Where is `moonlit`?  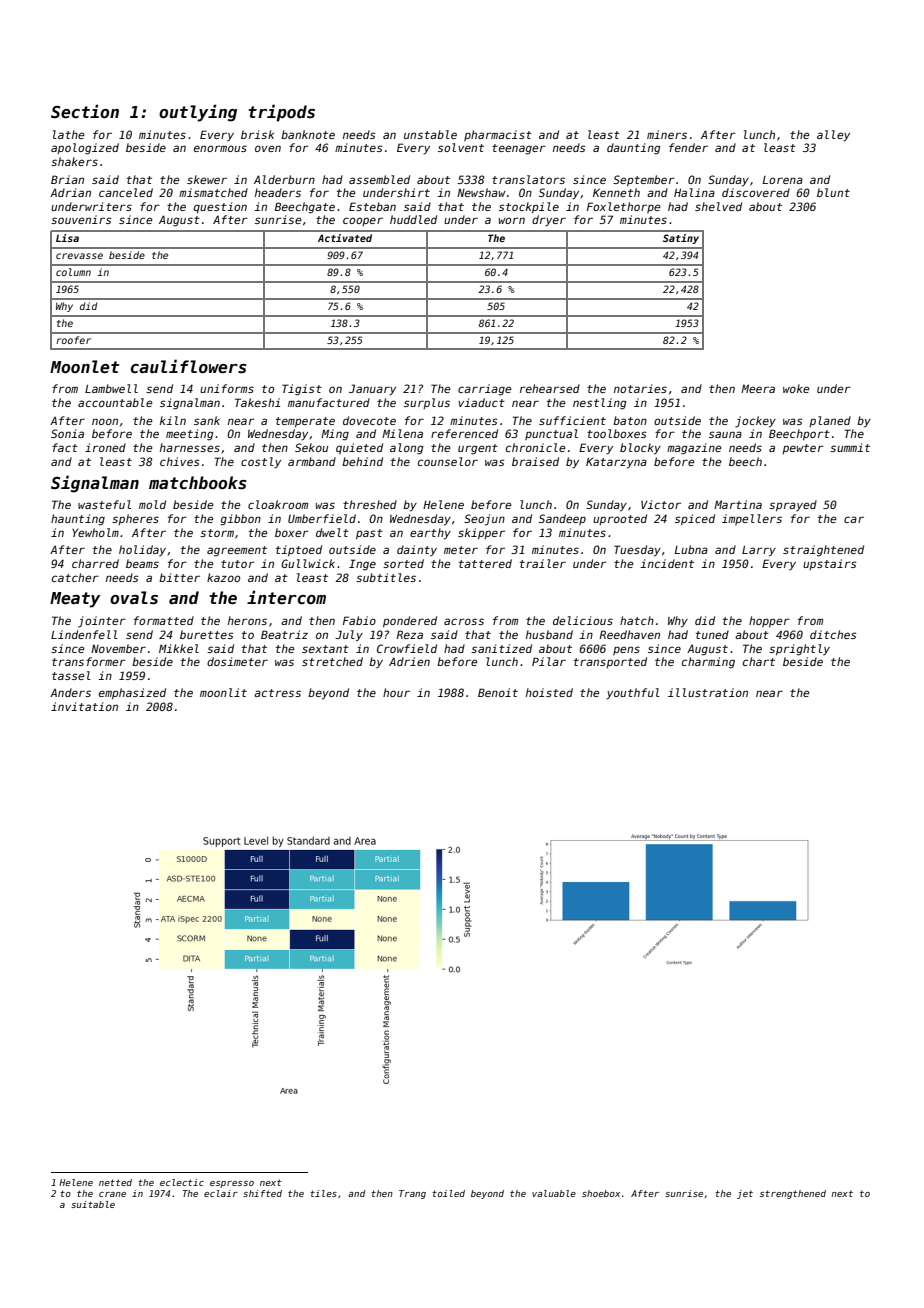
moonlit is located at coordinates (223, 692).
